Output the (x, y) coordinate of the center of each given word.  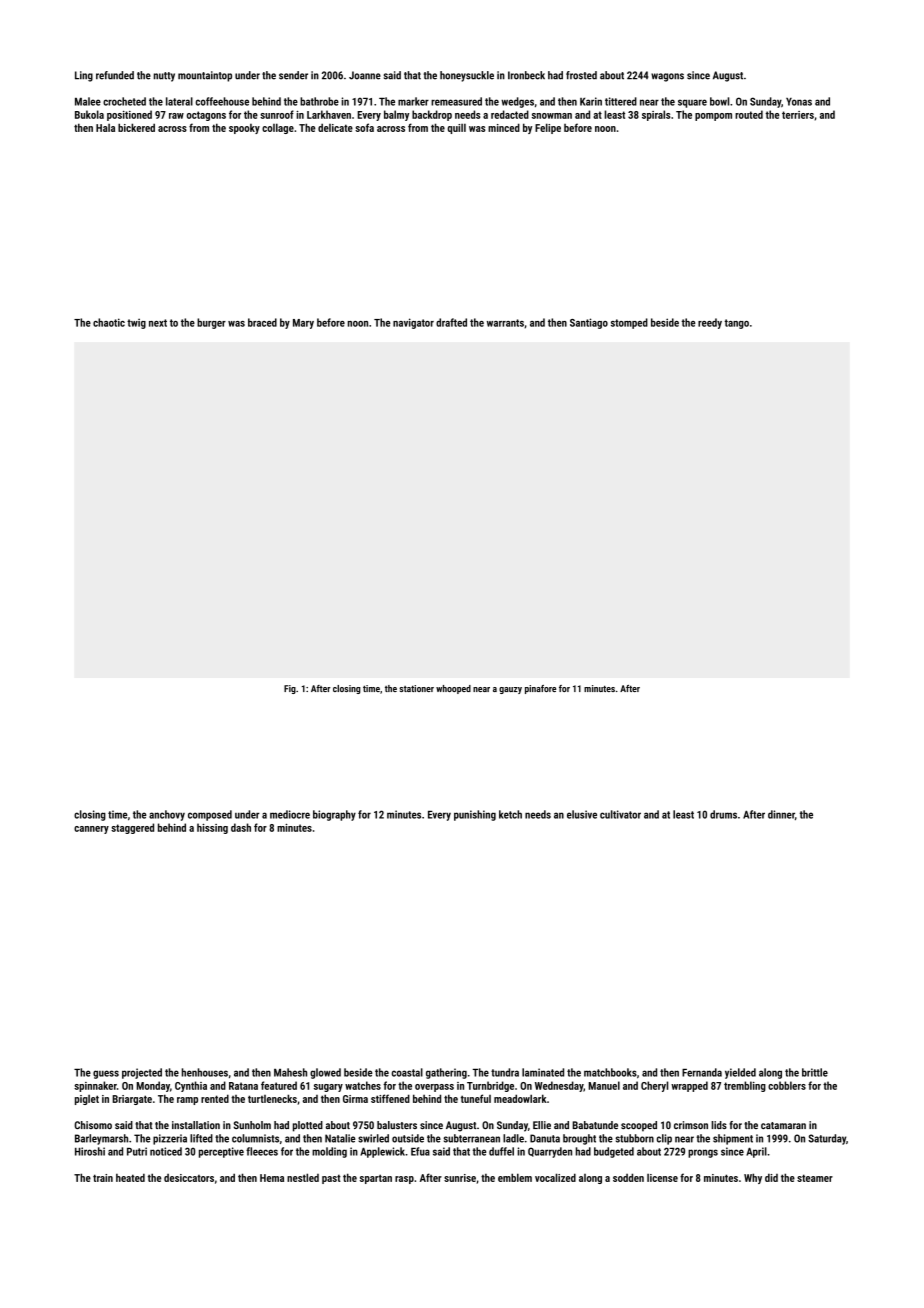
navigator (413, 323)
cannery (91, 830)
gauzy (510, 690)
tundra (505, 1072)
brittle (815, 1072)
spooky (244, 129)
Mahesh (290, 1072)
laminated (543, 1072)
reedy (710, 323)
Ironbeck (526, 75)
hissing (212, 828)
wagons (667, 77)
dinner (781, 814)
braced (262, 322)
